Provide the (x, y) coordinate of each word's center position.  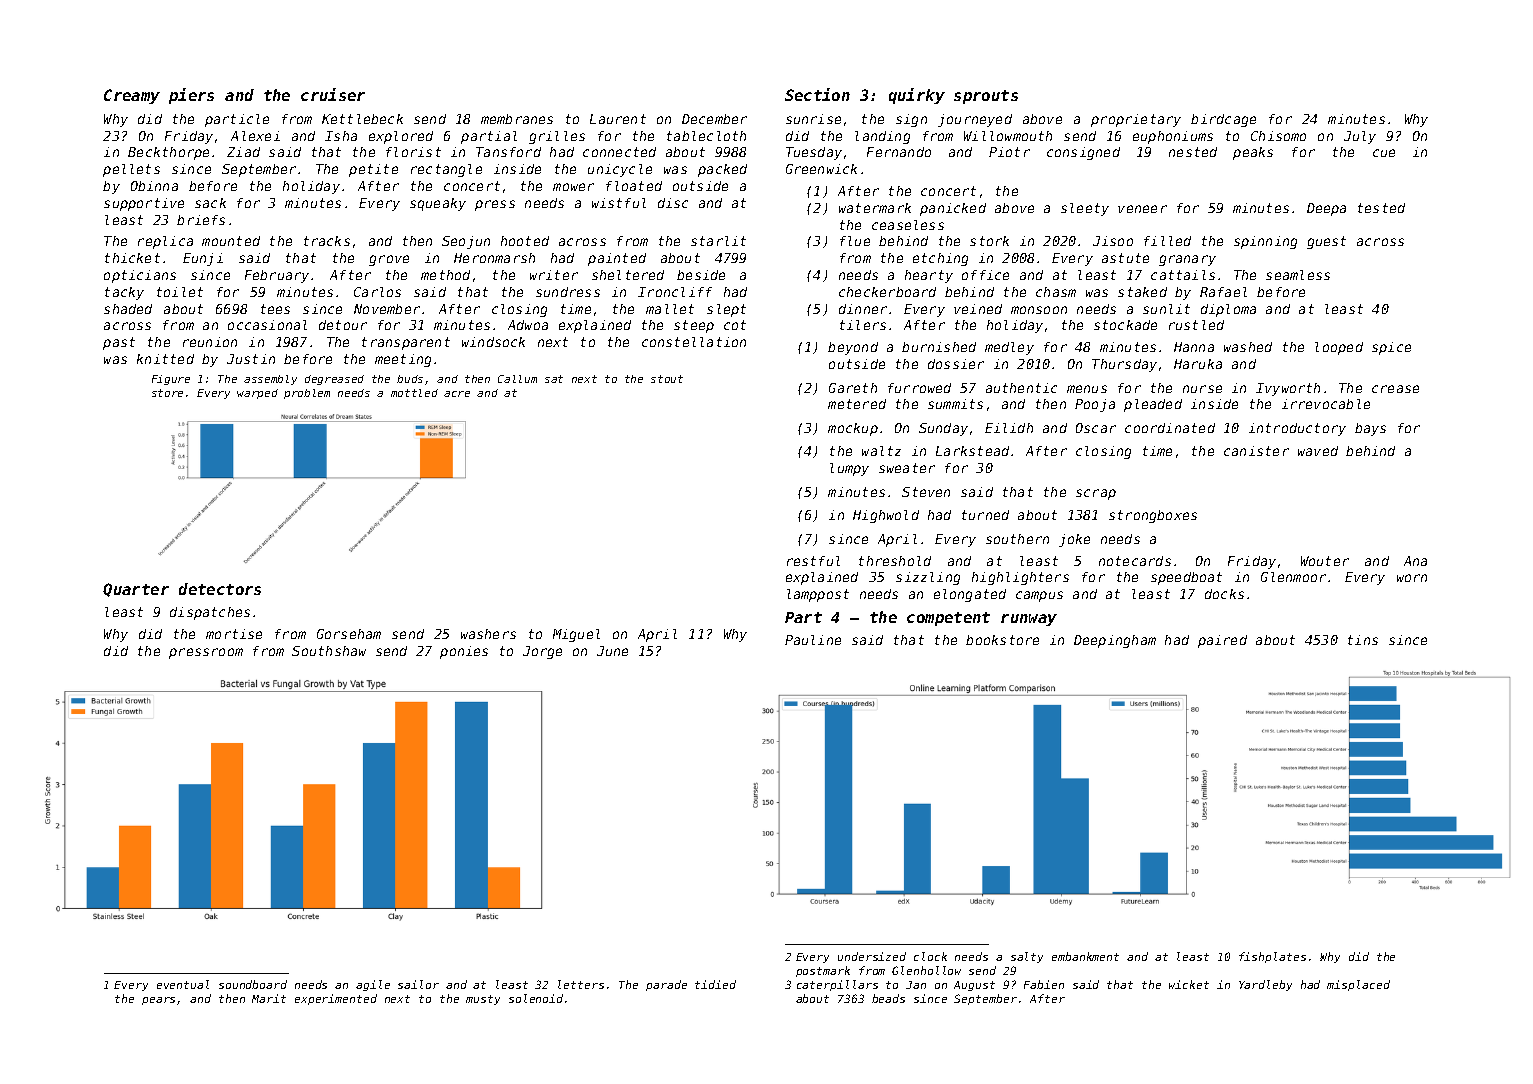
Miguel (576, 635)
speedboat (1186, 578)
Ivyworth (1288, 389)
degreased (334, 380)
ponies (464, 652)
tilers (863, 325)
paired (1222, 641)
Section (817, 94)
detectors (220, 589)
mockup (853, 429)
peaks (1253, 153)
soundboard (253, 984)
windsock (493, 342)
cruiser (333, 94)
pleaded (1153, 405)
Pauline (813, 640)
